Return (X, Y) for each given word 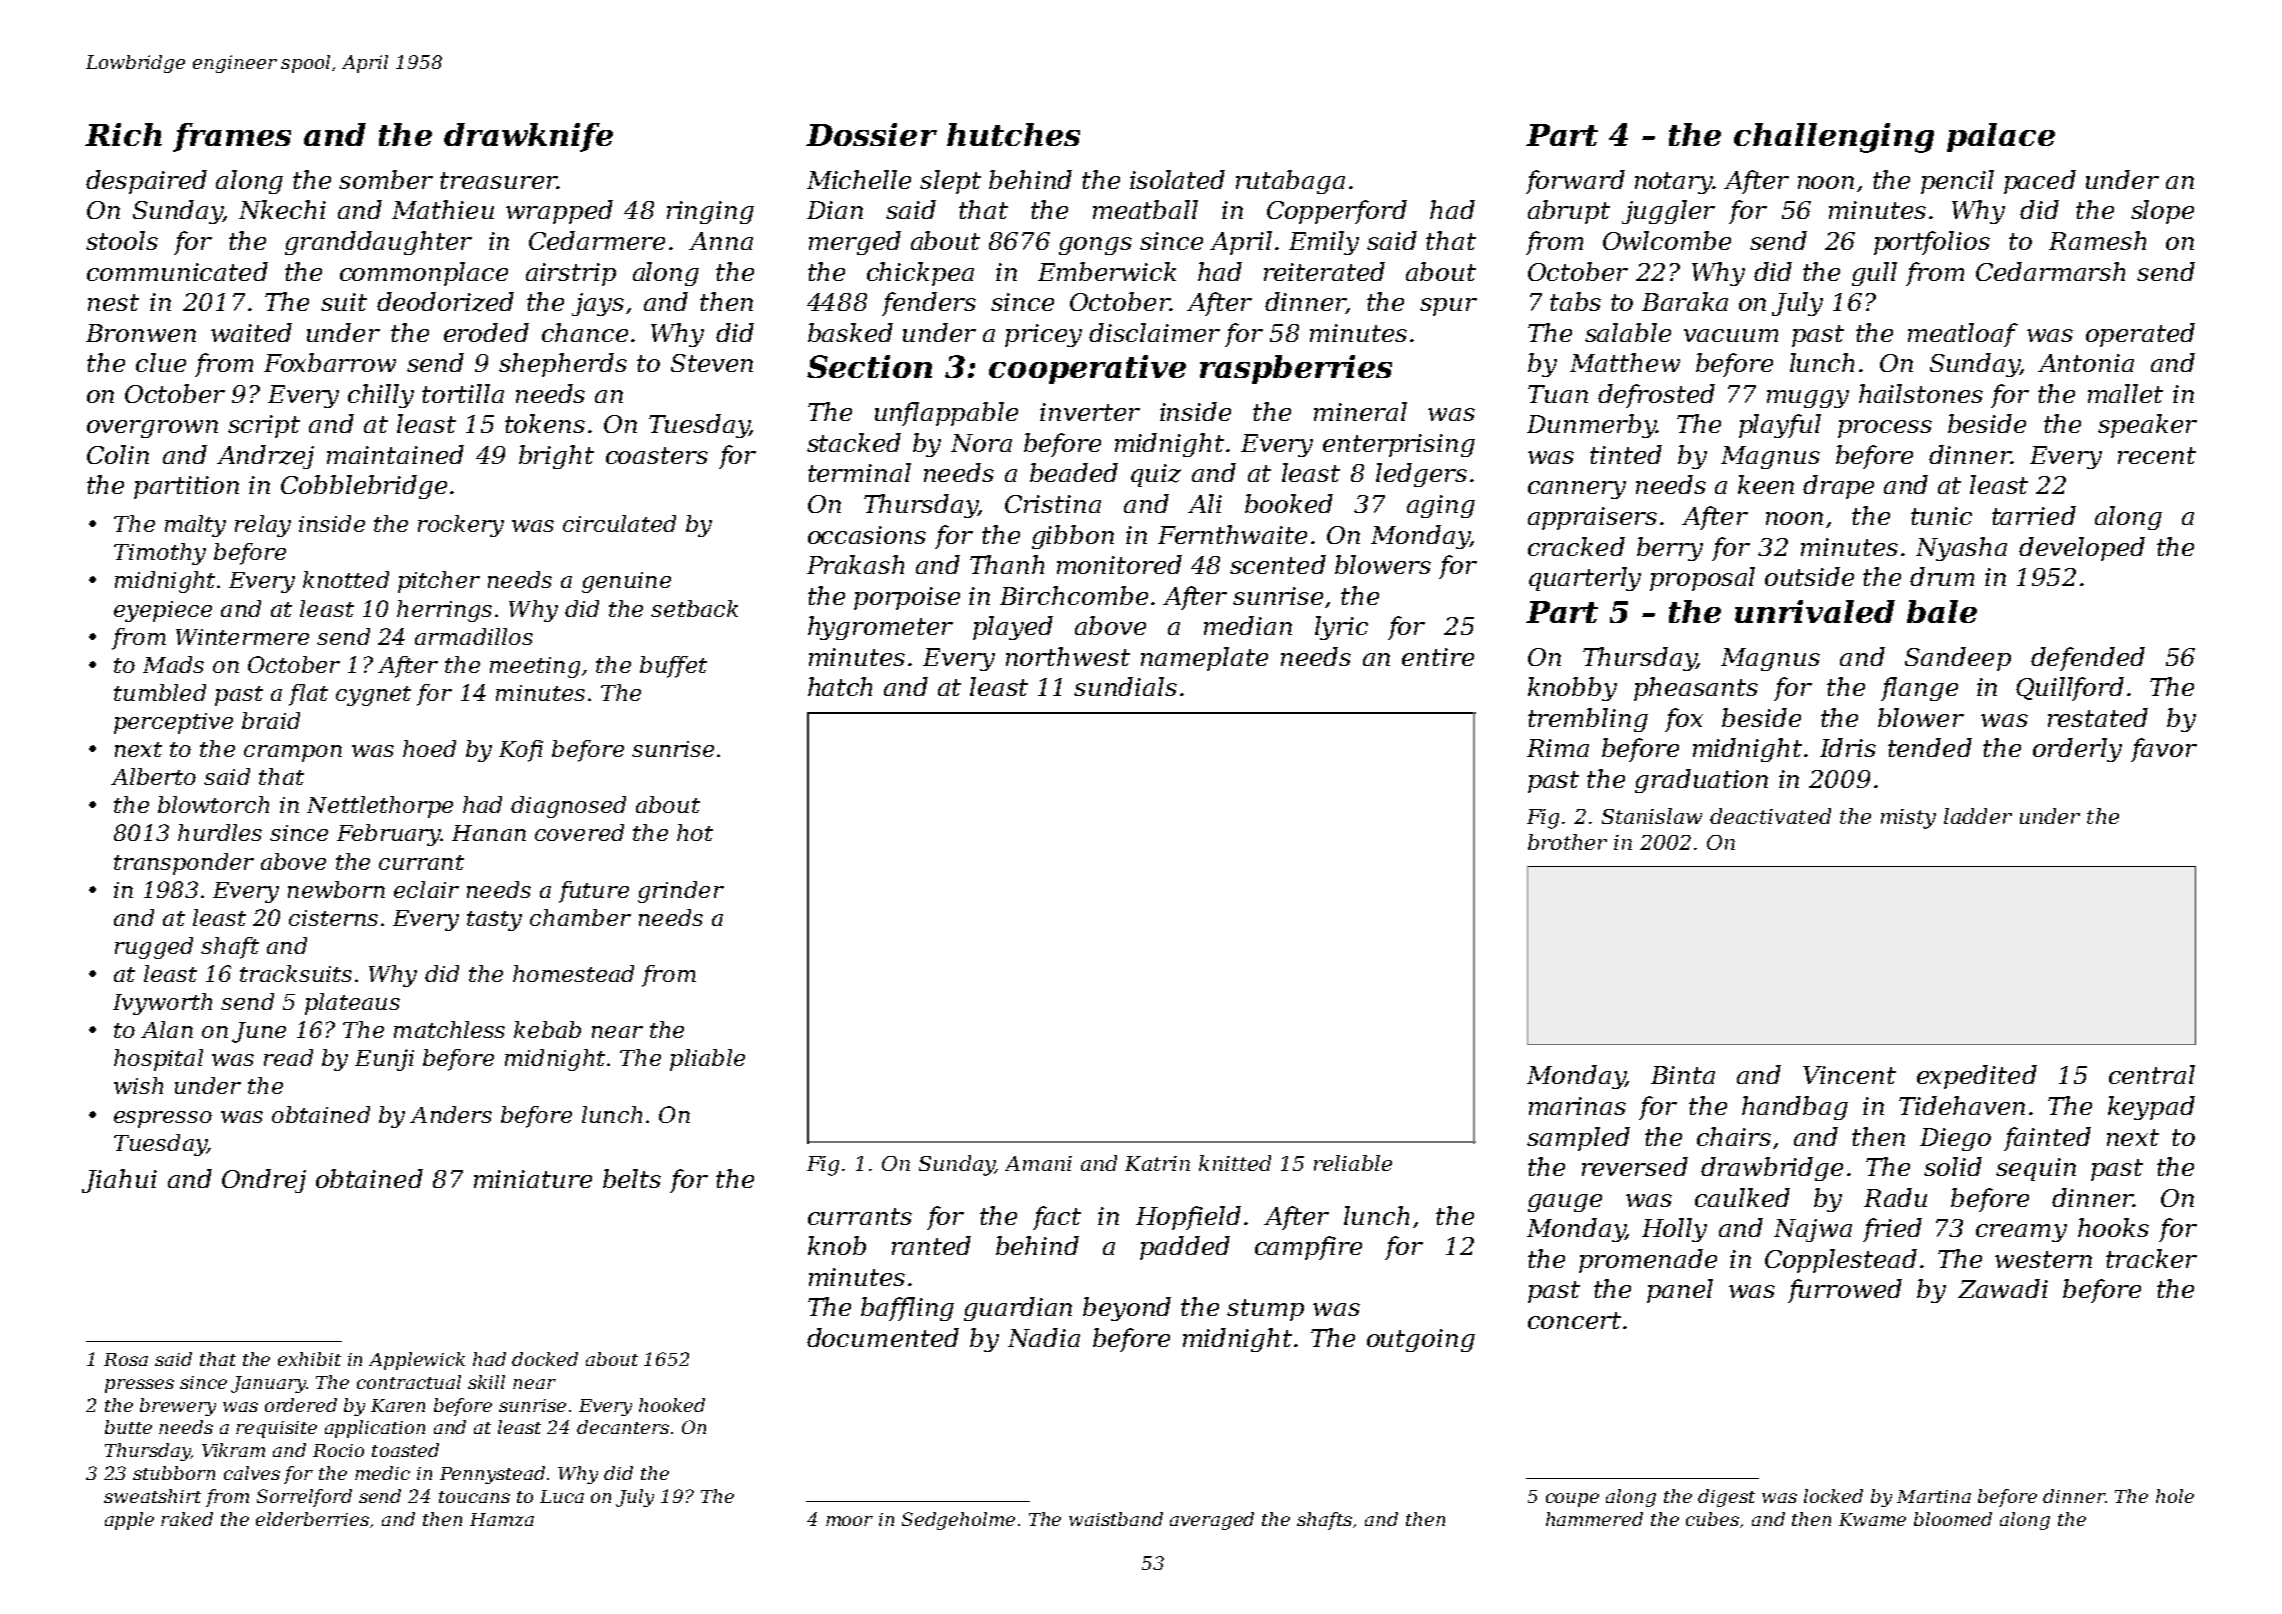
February (389, 835)
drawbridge (1772, 1169)
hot (695, 832)
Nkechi (282, 209)
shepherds (563, 365)
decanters (623, 1427)
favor (2164, 750)
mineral (1360, 411)
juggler (1668, 212)
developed (2082, 549)
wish (138, 1085)
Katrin (1157, 1163)
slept (950, 182)
